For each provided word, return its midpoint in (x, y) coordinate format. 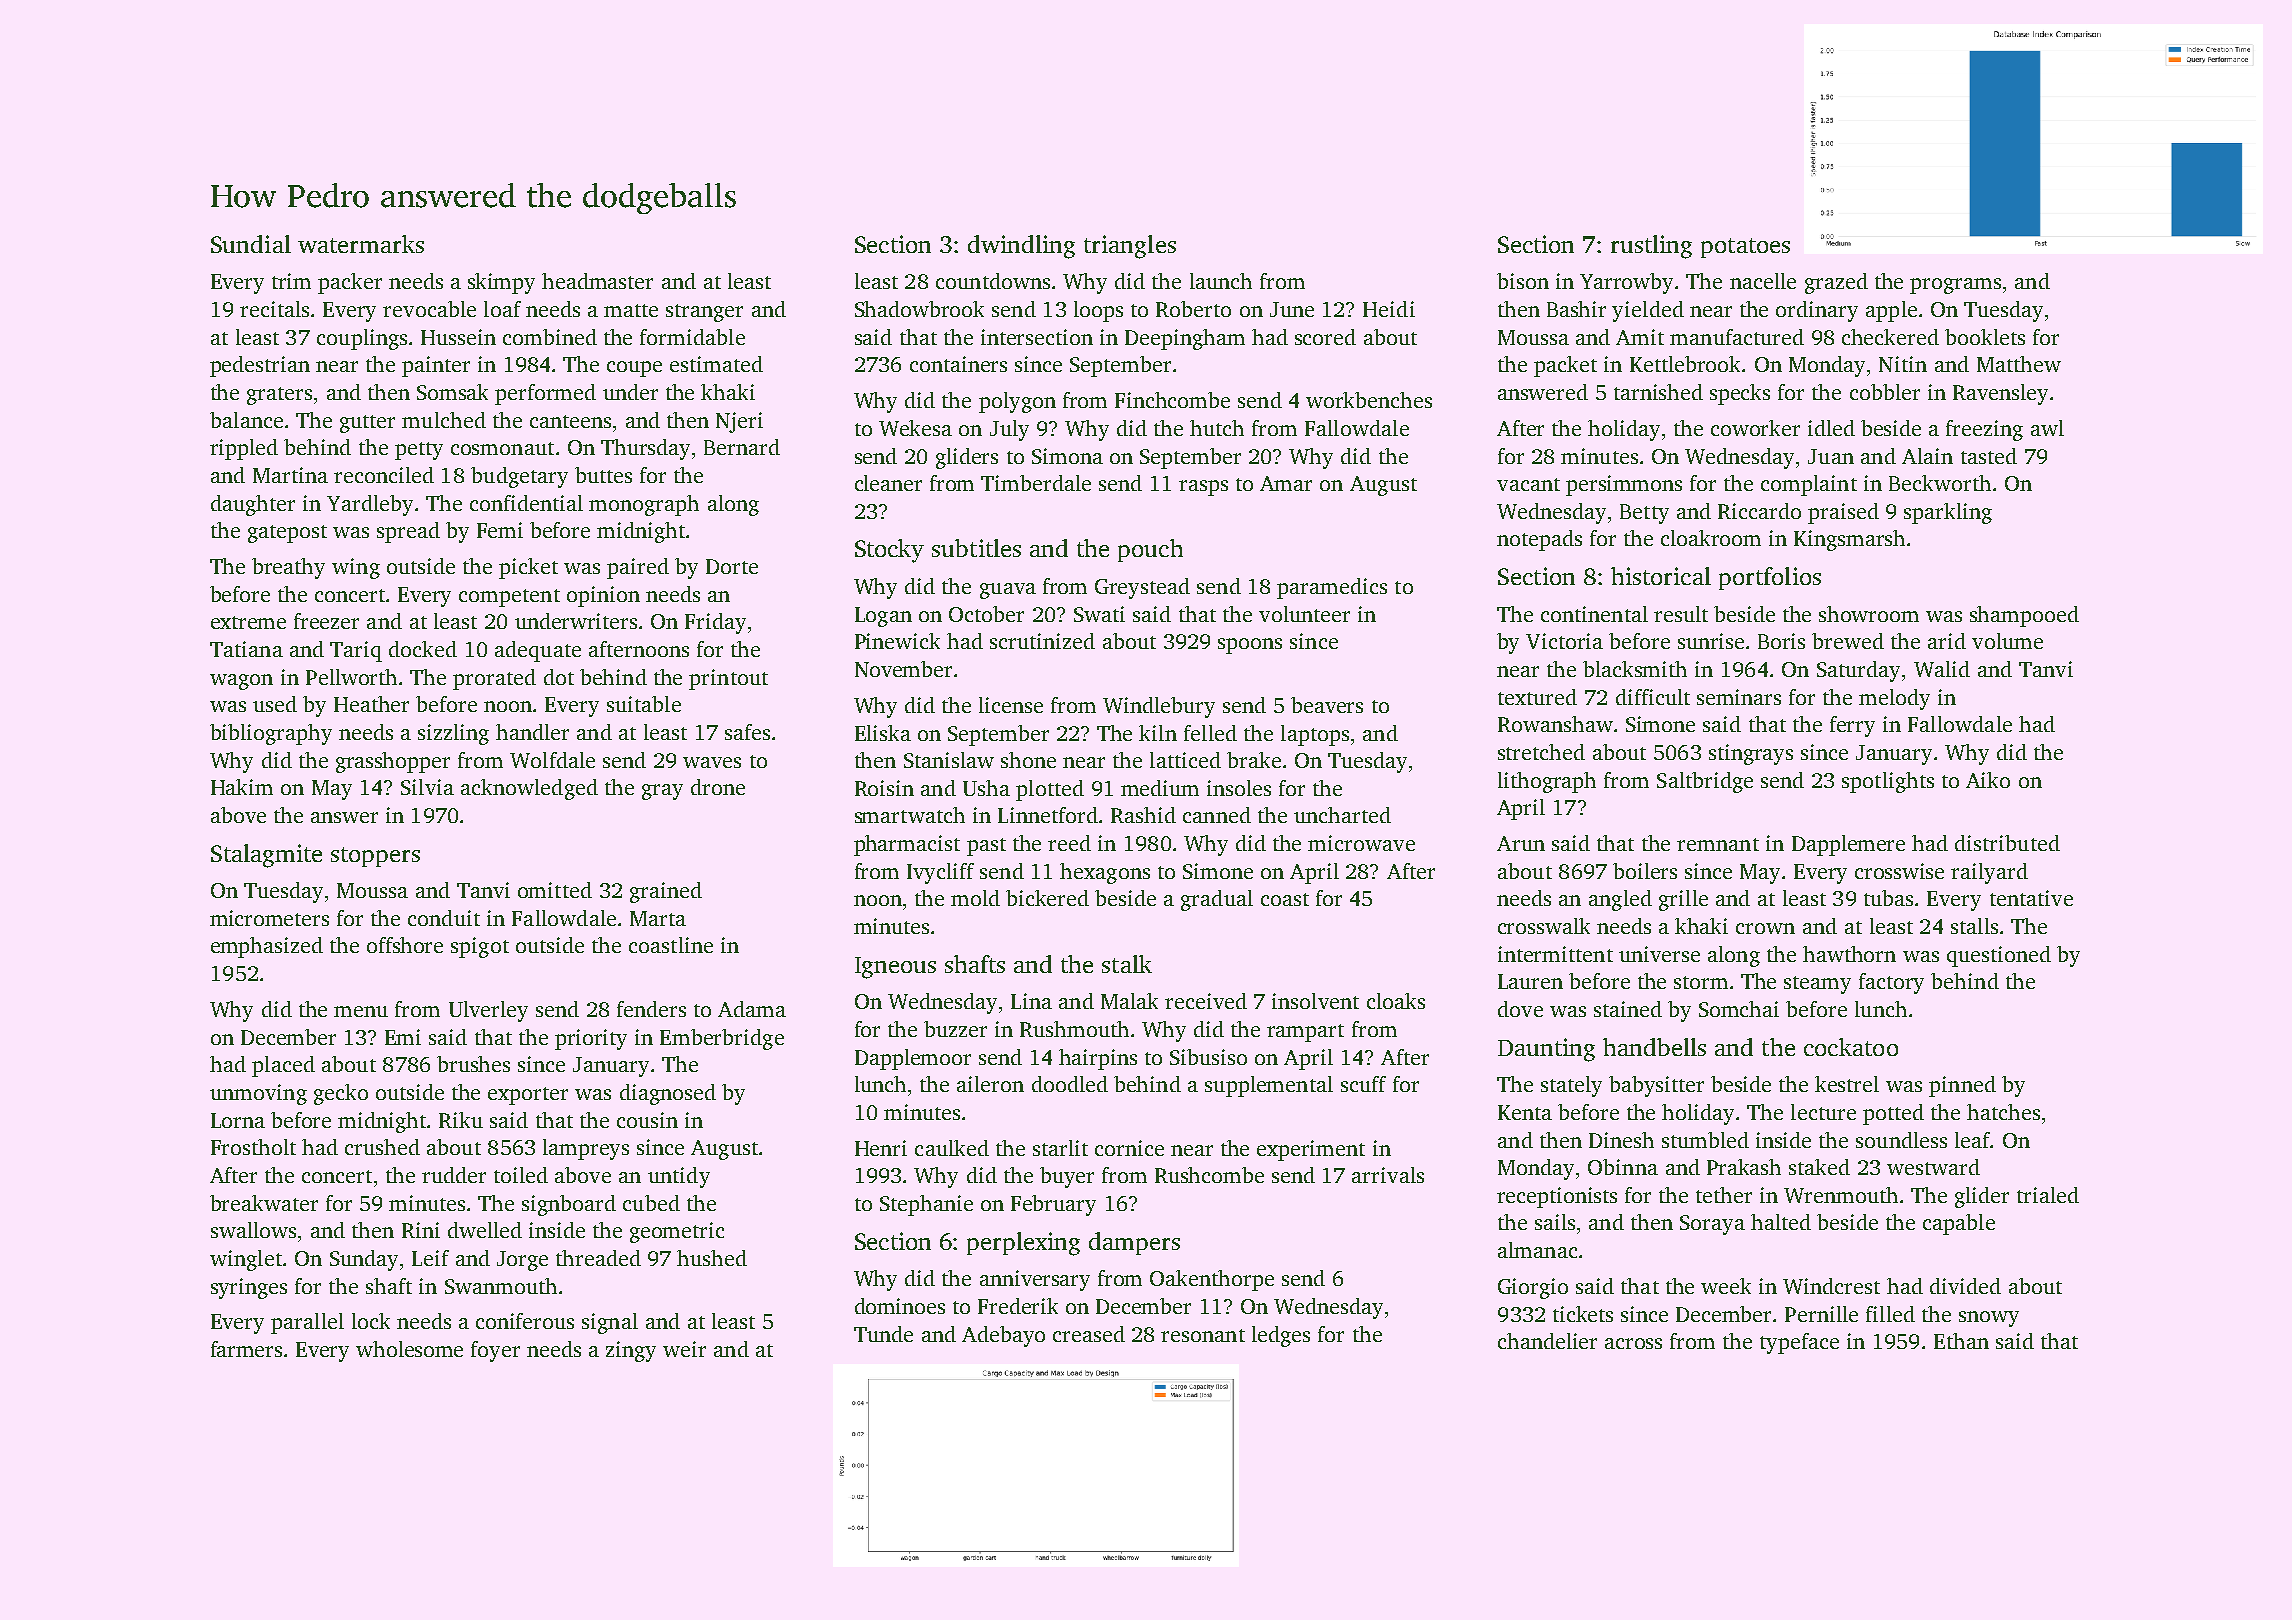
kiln (1158, 733)
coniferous (525, 1321)
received (1206, 1001)
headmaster (597, 281)
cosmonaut (502, 448)
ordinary (1817, 311)
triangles (1130, 247)
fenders (651, 1009)
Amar (1286, 483)
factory (1891, 983)
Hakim (242, 787)
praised (1843, 513)
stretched (1541, 752)
